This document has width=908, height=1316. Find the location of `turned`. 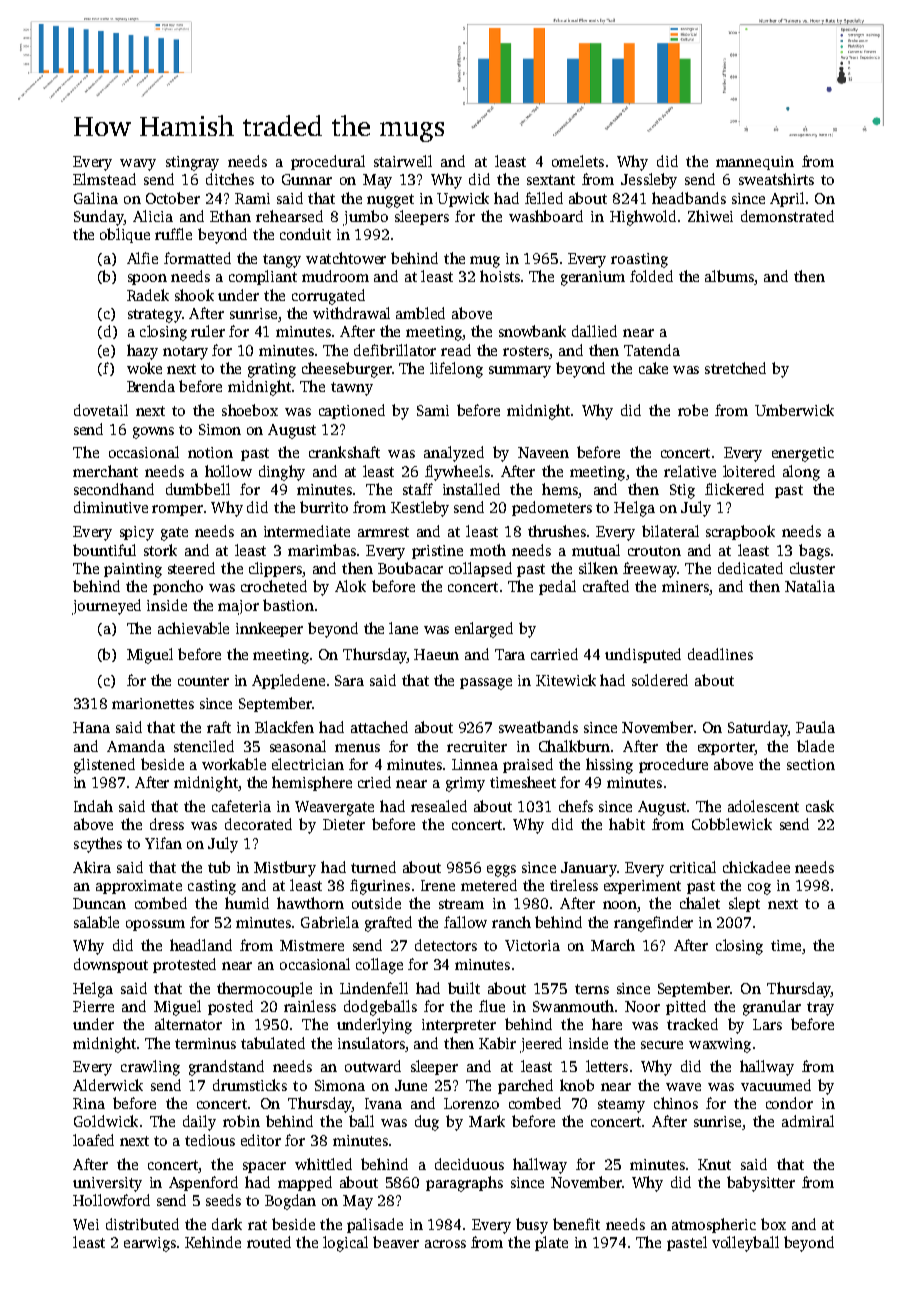

turned is located at coordinates (373, 867).
